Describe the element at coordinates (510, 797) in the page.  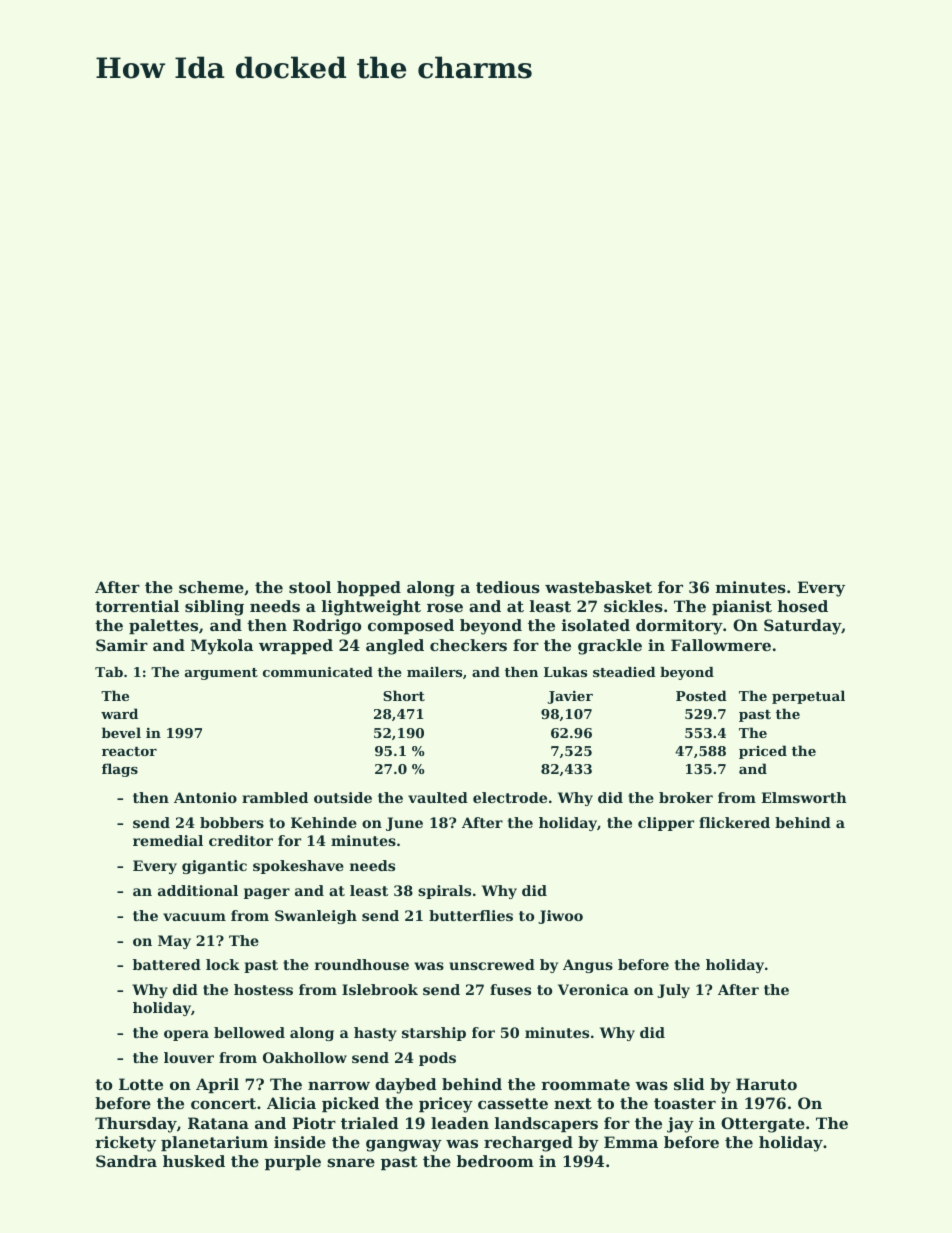
I see `electrode` at that location.
